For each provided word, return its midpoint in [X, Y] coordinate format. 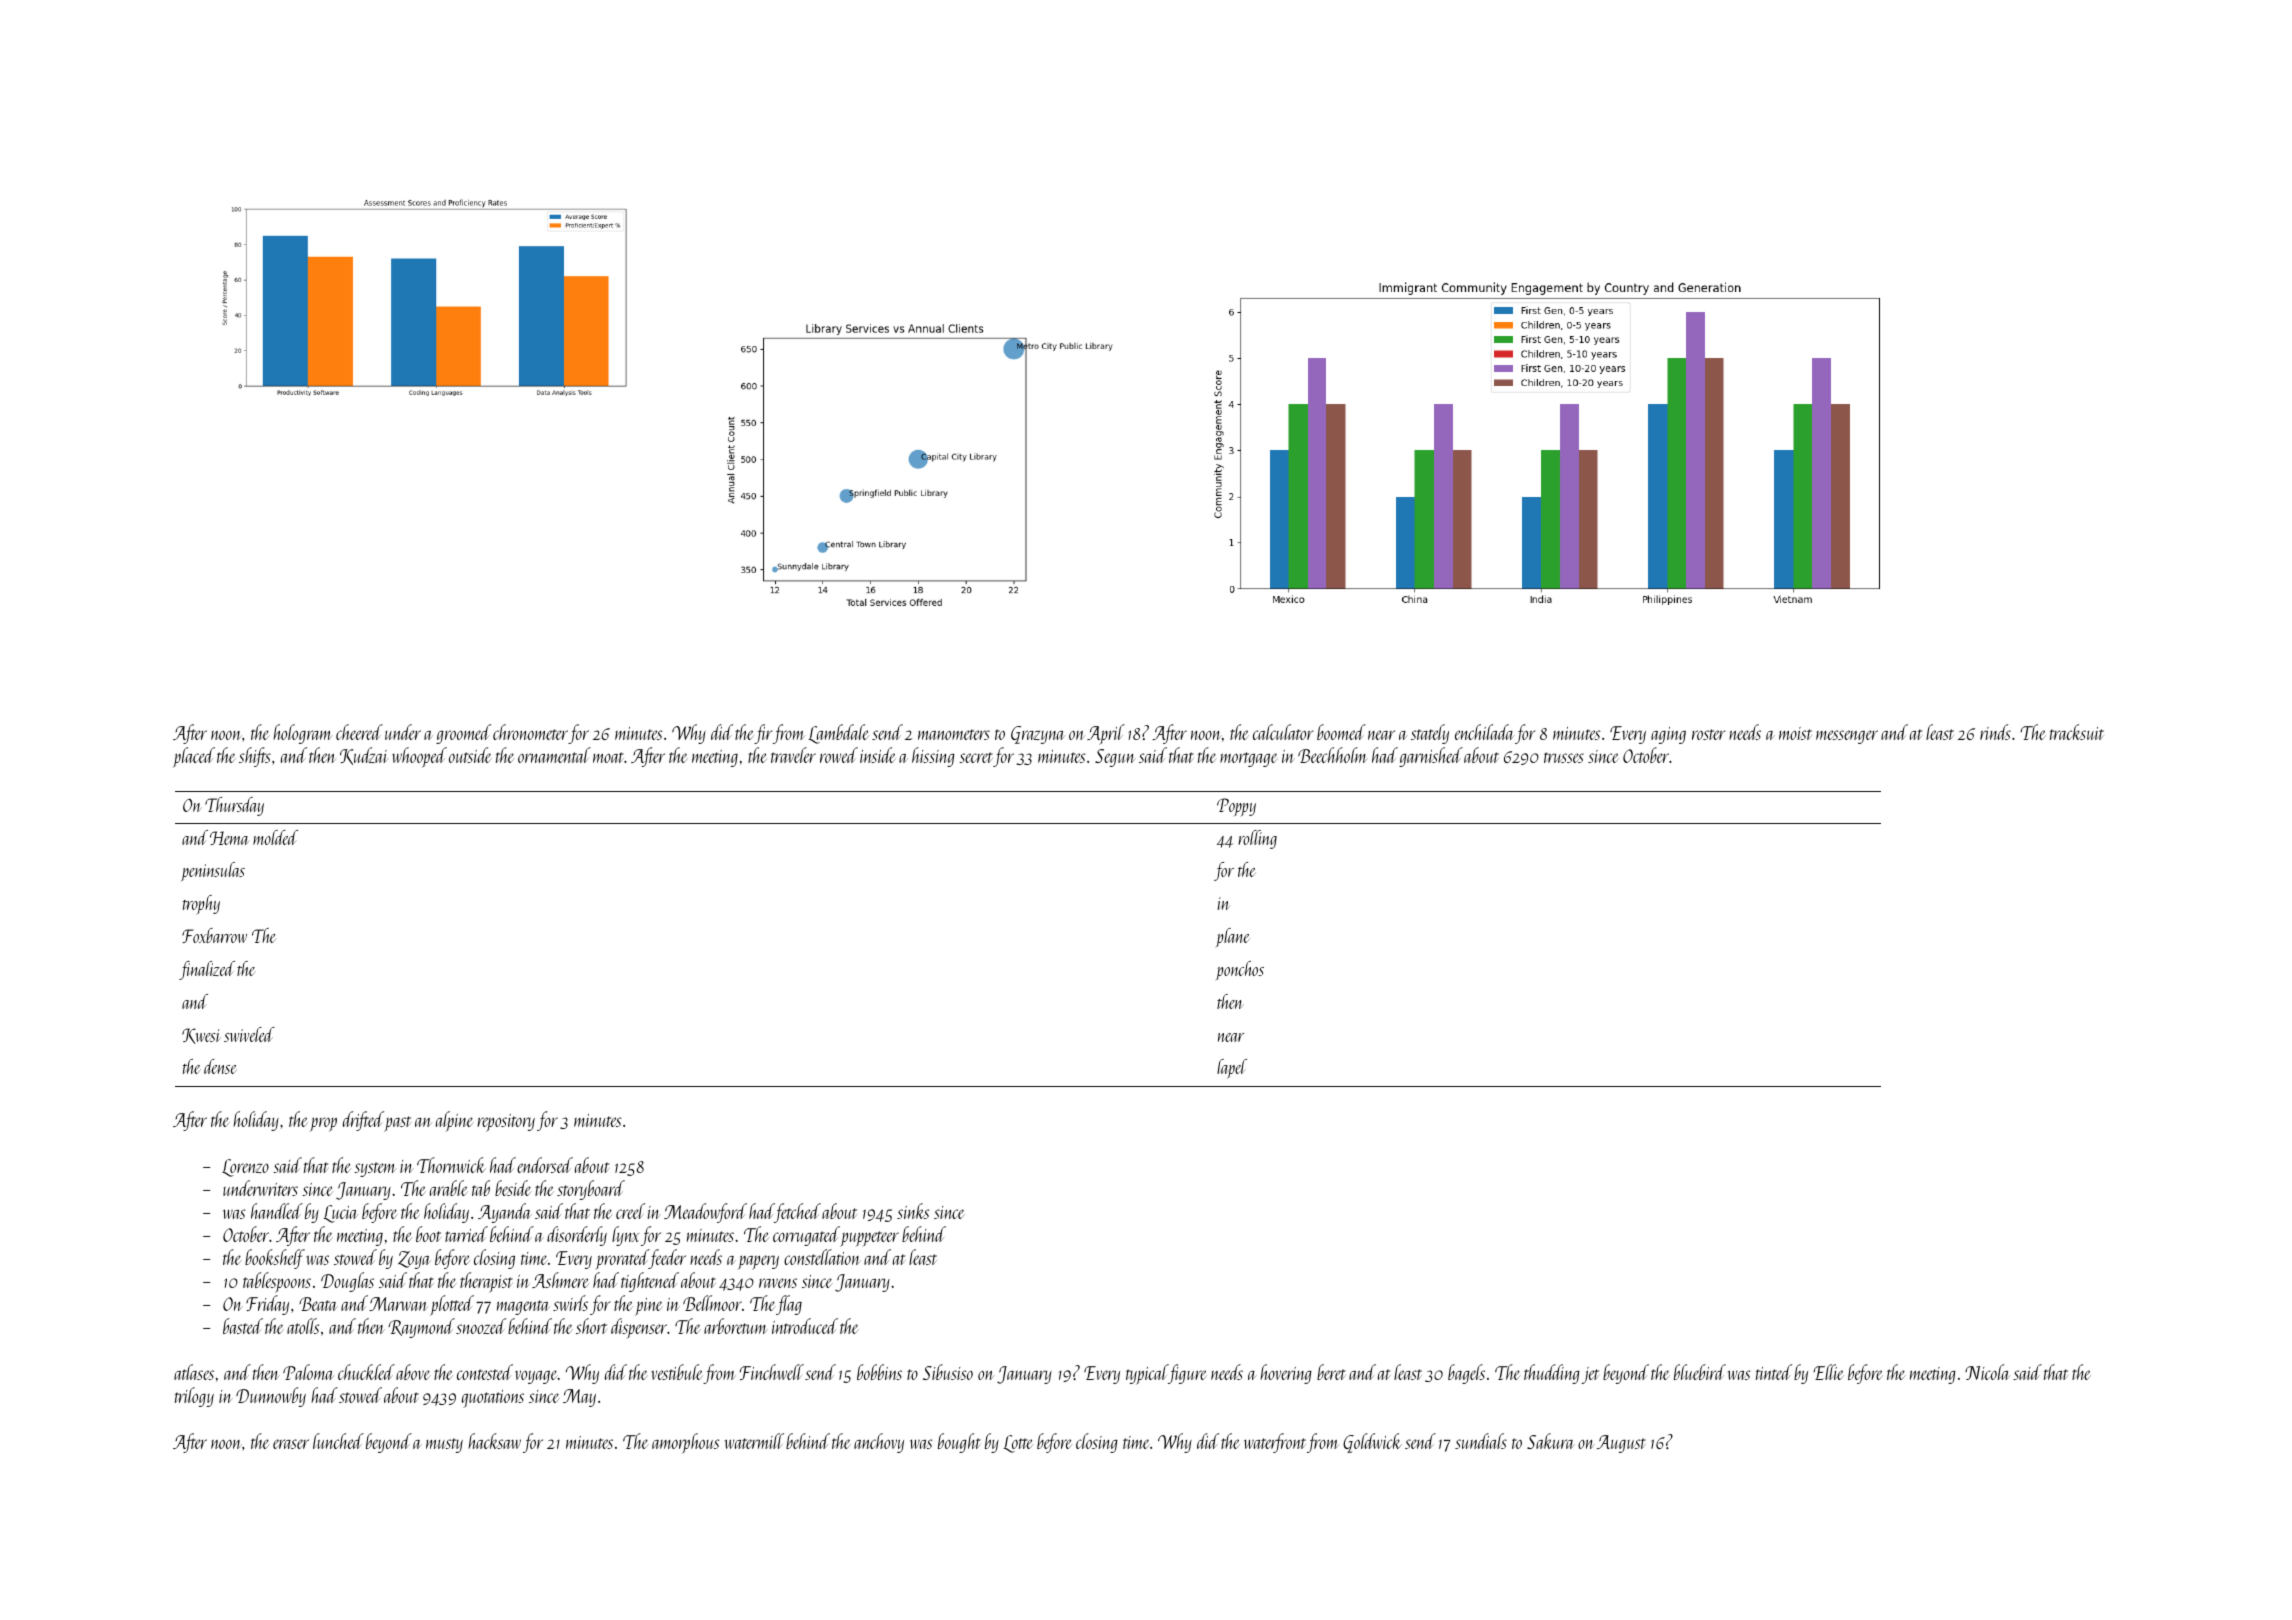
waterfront [1275, 1443]
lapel [1232, 1068]
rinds [1995, 732]
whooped [419, 757]
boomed [1341, 732]
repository [506, 1123]
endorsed [545, 1165]
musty [444, 1445]
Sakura [1551, 1441]
